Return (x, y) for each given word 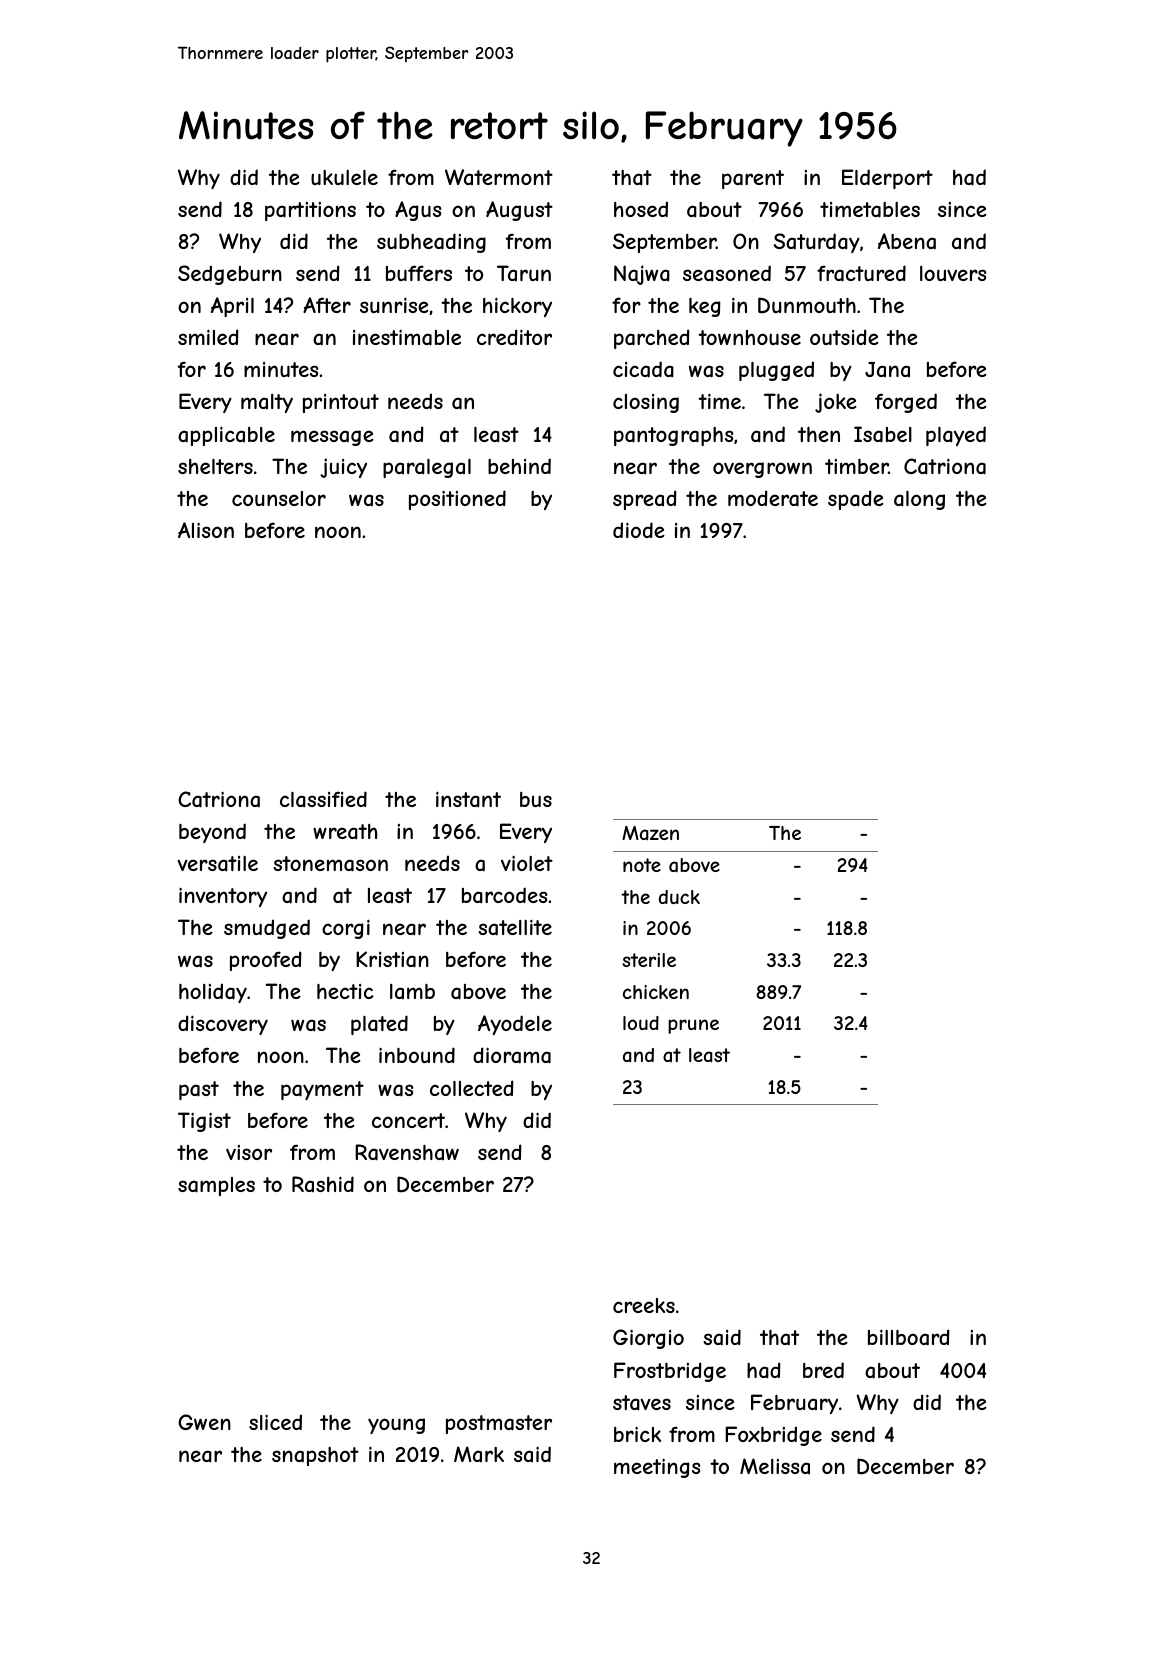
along (919, 500)
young (396, 1426)
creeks (644, 1305)
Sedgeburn (230, 275)
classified (323, 799)
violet (527, 863)
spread (645, 500)
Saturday (817, 243)
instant (468, 800)
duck (679, 897)
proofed (266, 961)
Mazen (650, 833)
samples (216, 1186)
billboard (909, 1337)
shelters (215, 466)
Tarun (524, 273)
